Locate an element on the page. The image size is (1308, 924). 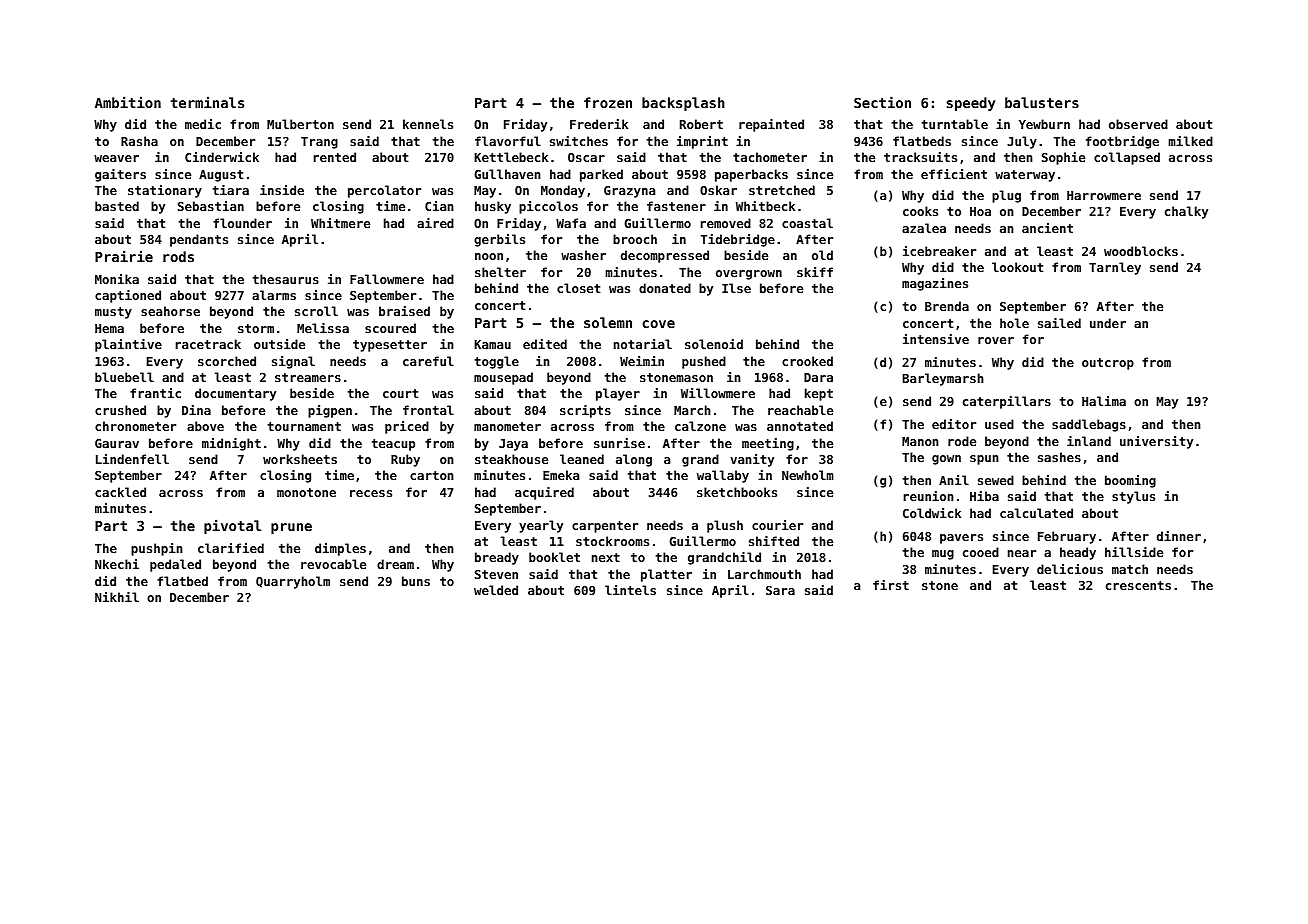
washer is located at coordinates (583, 255).
